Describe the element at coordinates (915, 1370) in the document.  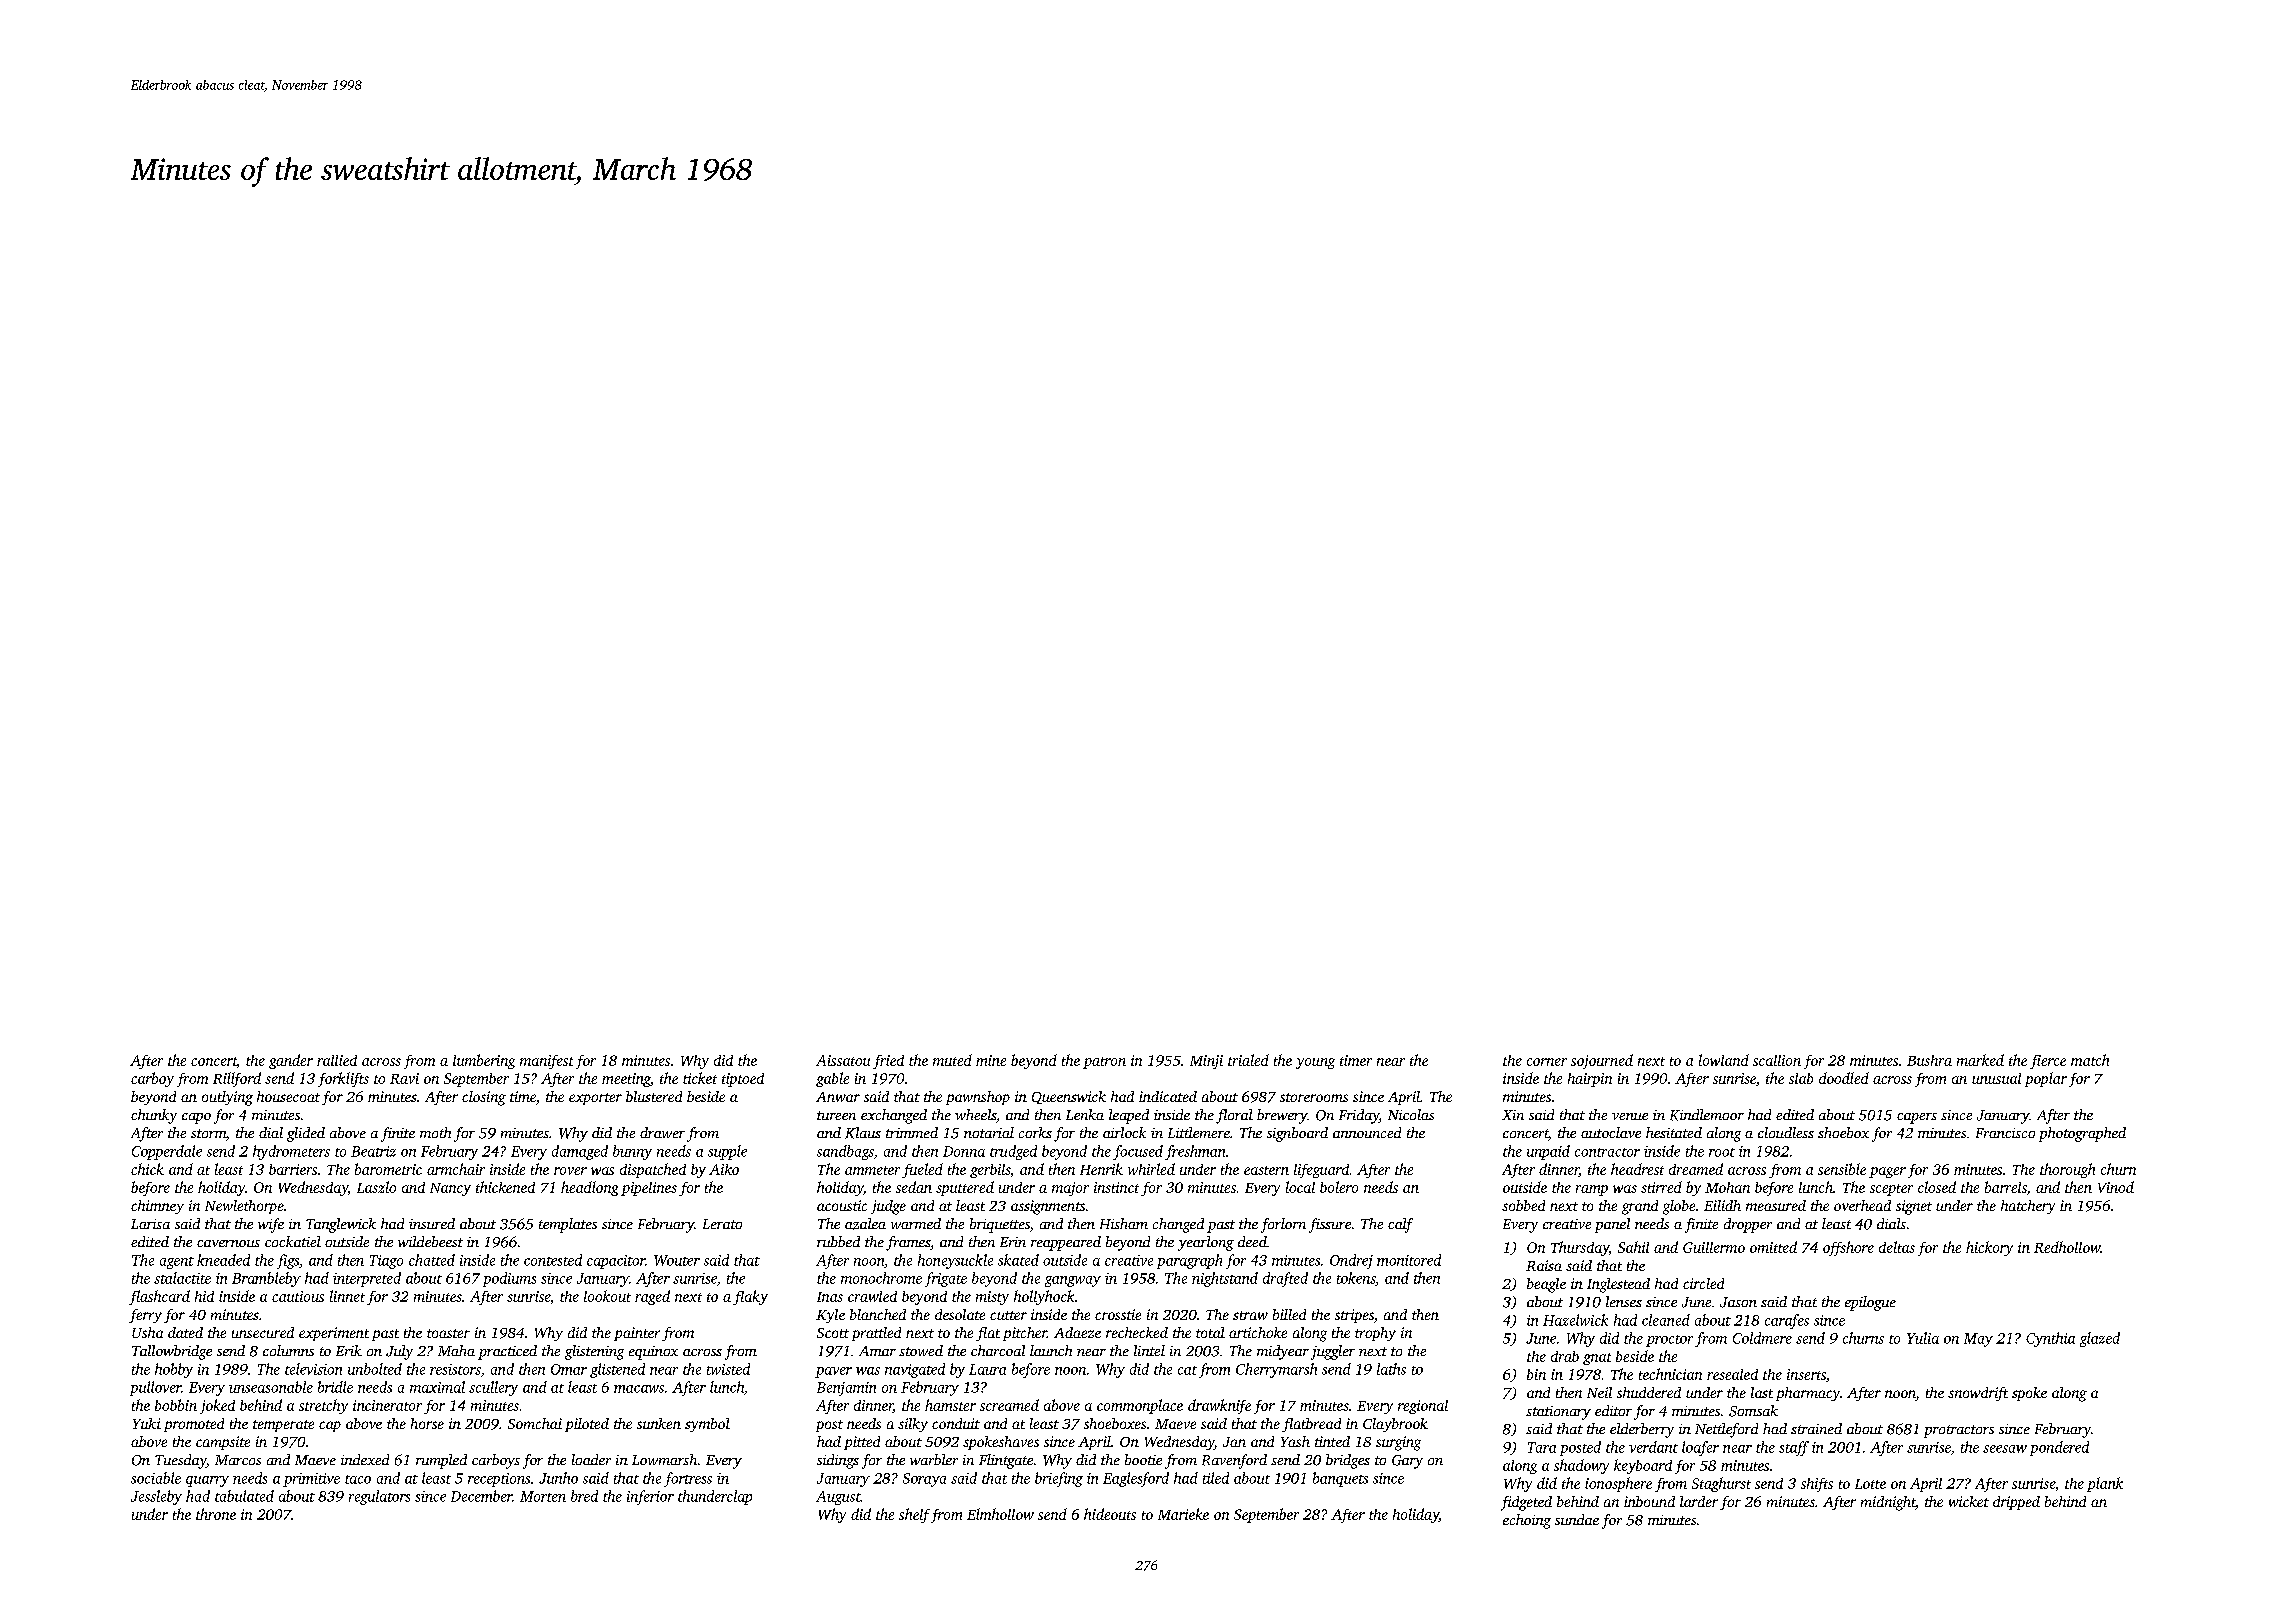
I see `navigated` at that location.
